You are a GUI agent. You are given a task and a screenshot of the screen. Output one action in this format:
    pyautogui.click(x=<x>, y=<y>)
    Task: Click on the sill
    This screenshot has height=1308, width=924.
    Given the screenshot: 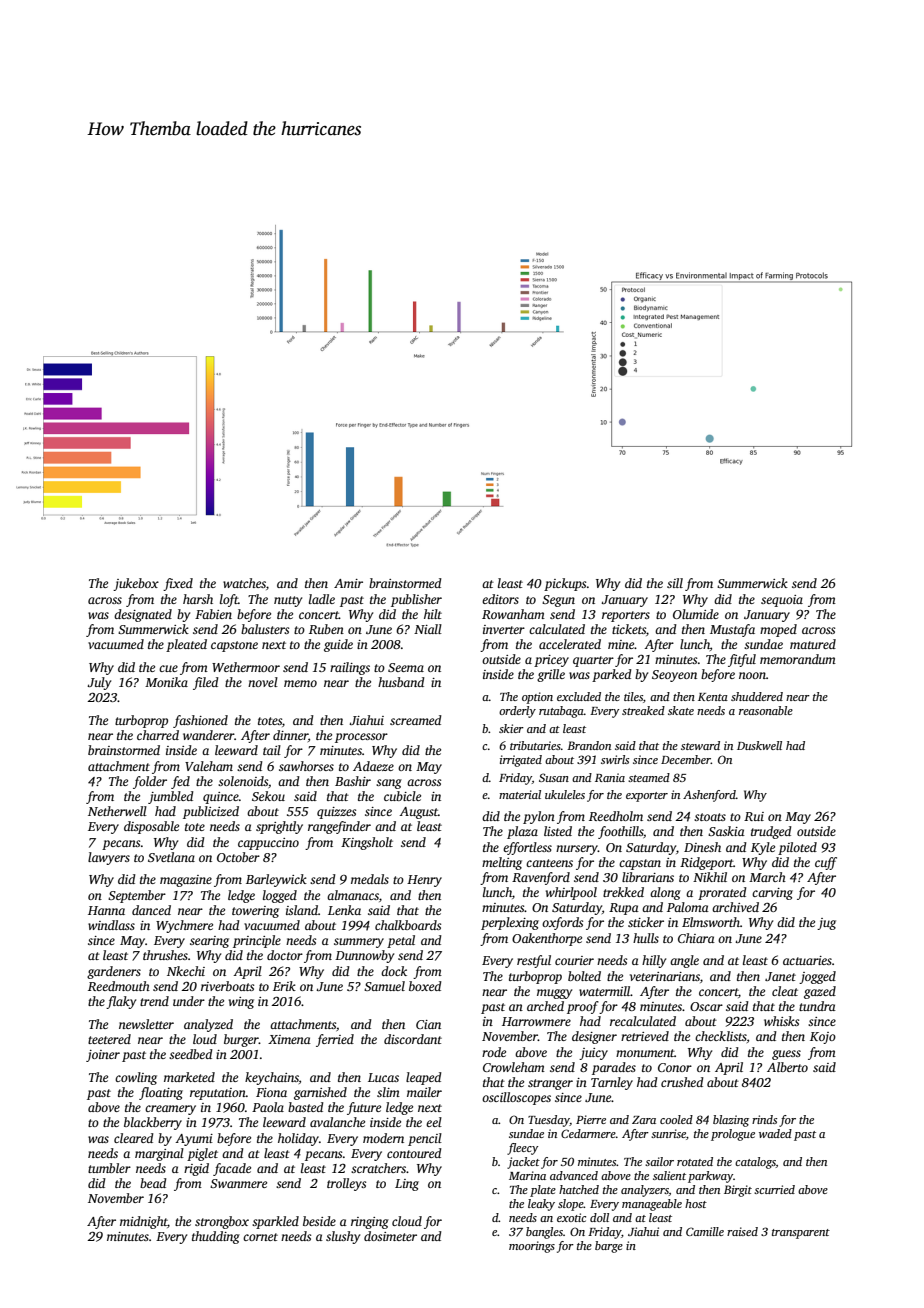 What is the action you would take?
    pyautogui.click(x=675, y=583)
